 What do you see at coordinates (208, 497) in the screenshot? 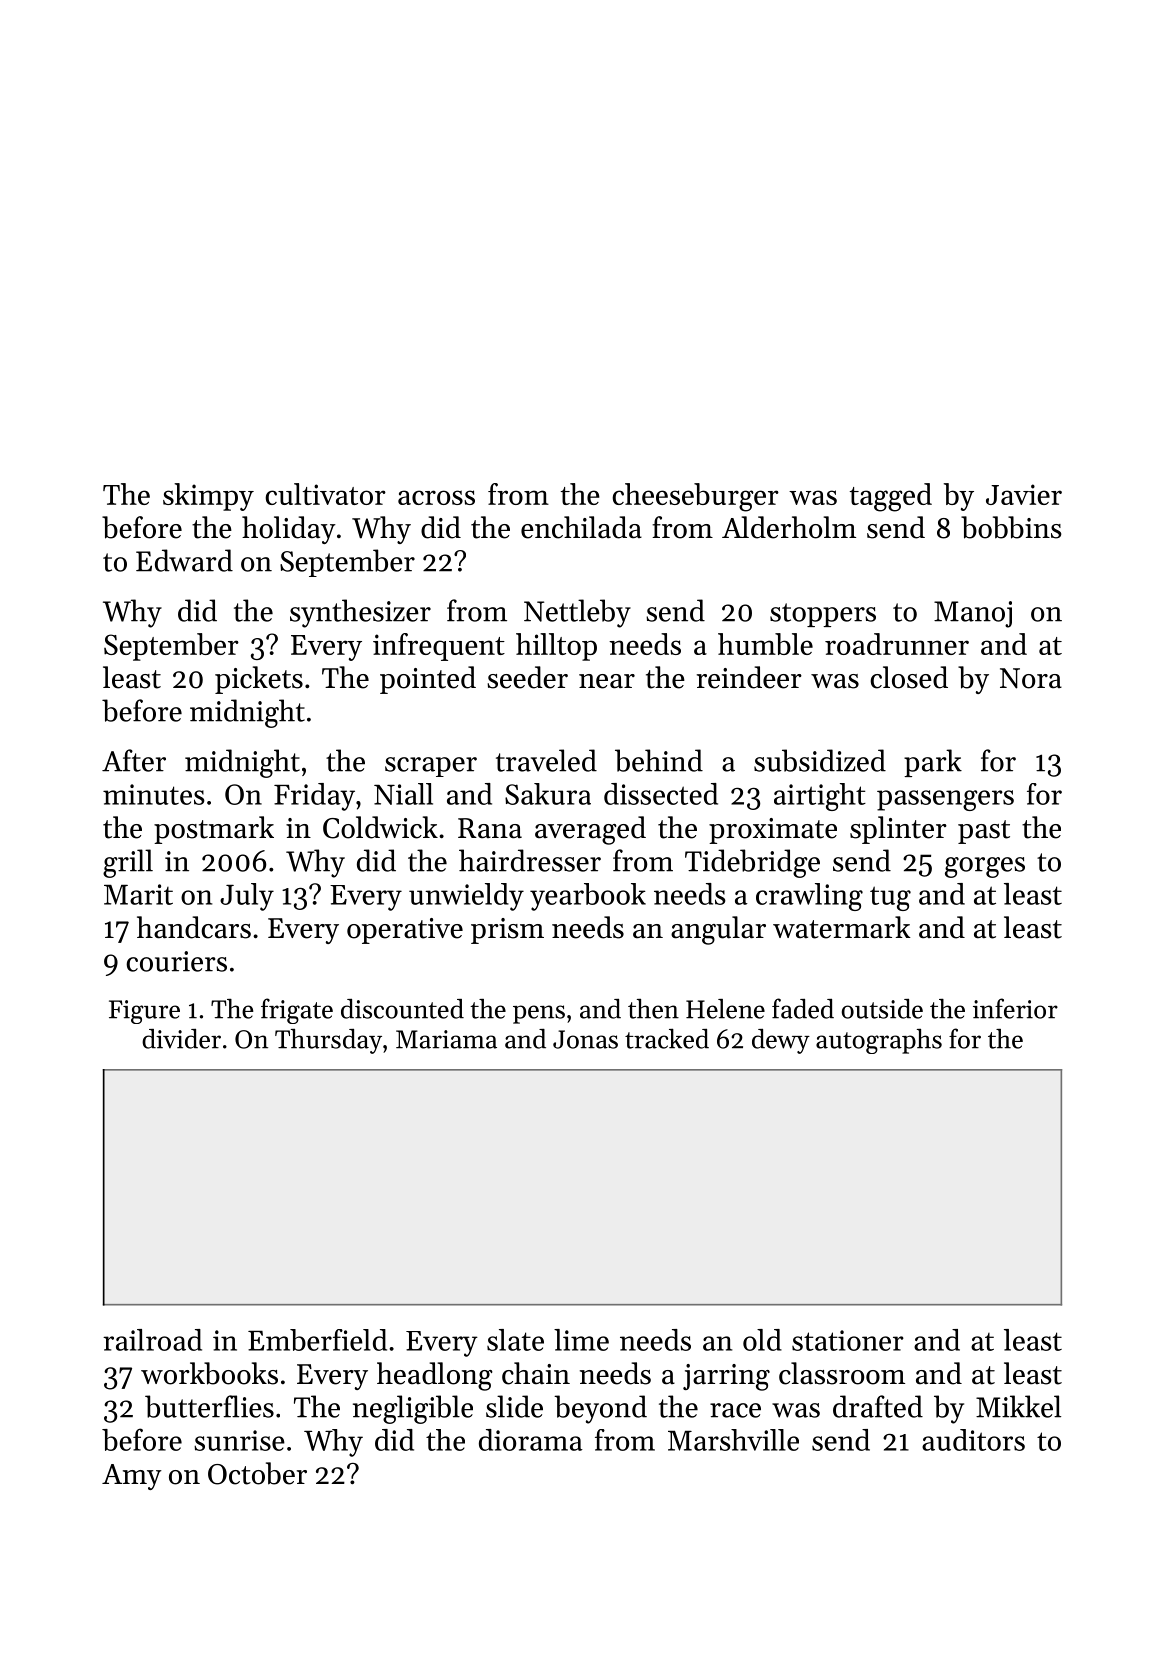
I see `skimpy` at bounding box center [208, 497].
